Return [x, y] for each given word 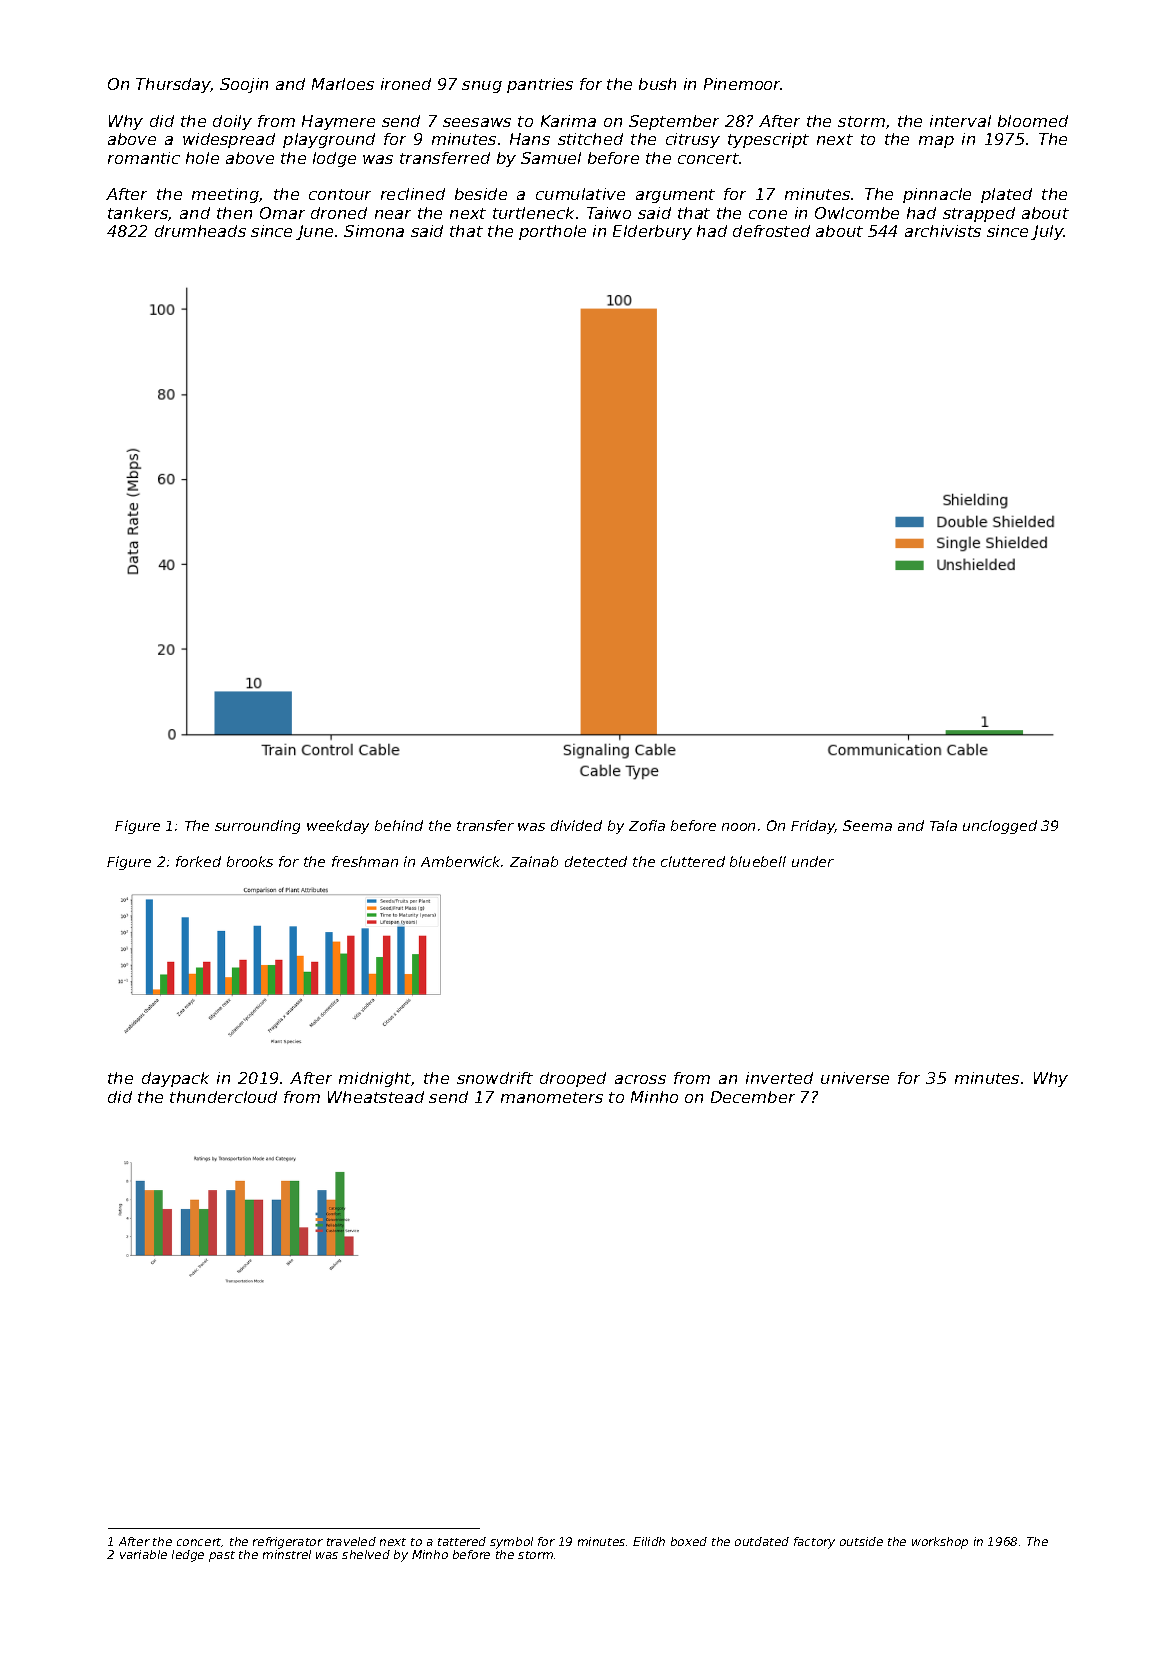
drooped [573, 1079]
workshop [940, 1543]
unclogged [1000, 827]
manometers [552, 1097]
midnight [375, 1079]
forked [198, 861]
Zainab [534, 861]
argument [675, 196]
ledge [188, 1556]
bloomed [1033, 121]
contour [340, 194]
